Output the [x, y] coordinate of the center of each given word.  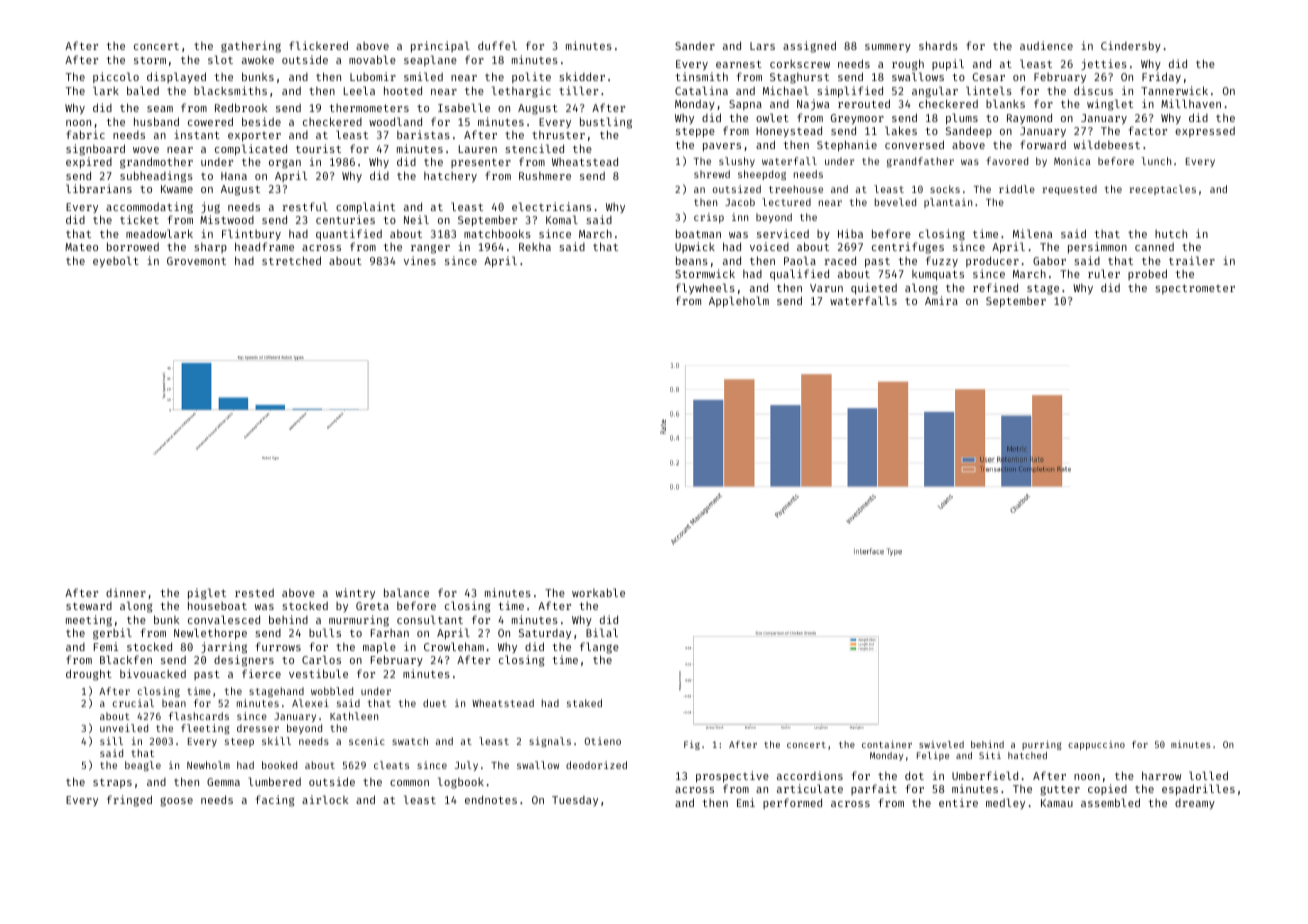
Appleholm [739, 302]
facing [275, 801]
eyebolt [116, 261]
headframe [264, 246]
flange [599, 648]
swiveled [941, 744]
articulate [810, 788]
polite [531, 77]
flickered [318, 45]
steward [89, 606]
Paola [800, 260]
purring [1042, 745]
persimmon [1097, 248]
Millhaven [1191, 103]
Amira [941, 300]
